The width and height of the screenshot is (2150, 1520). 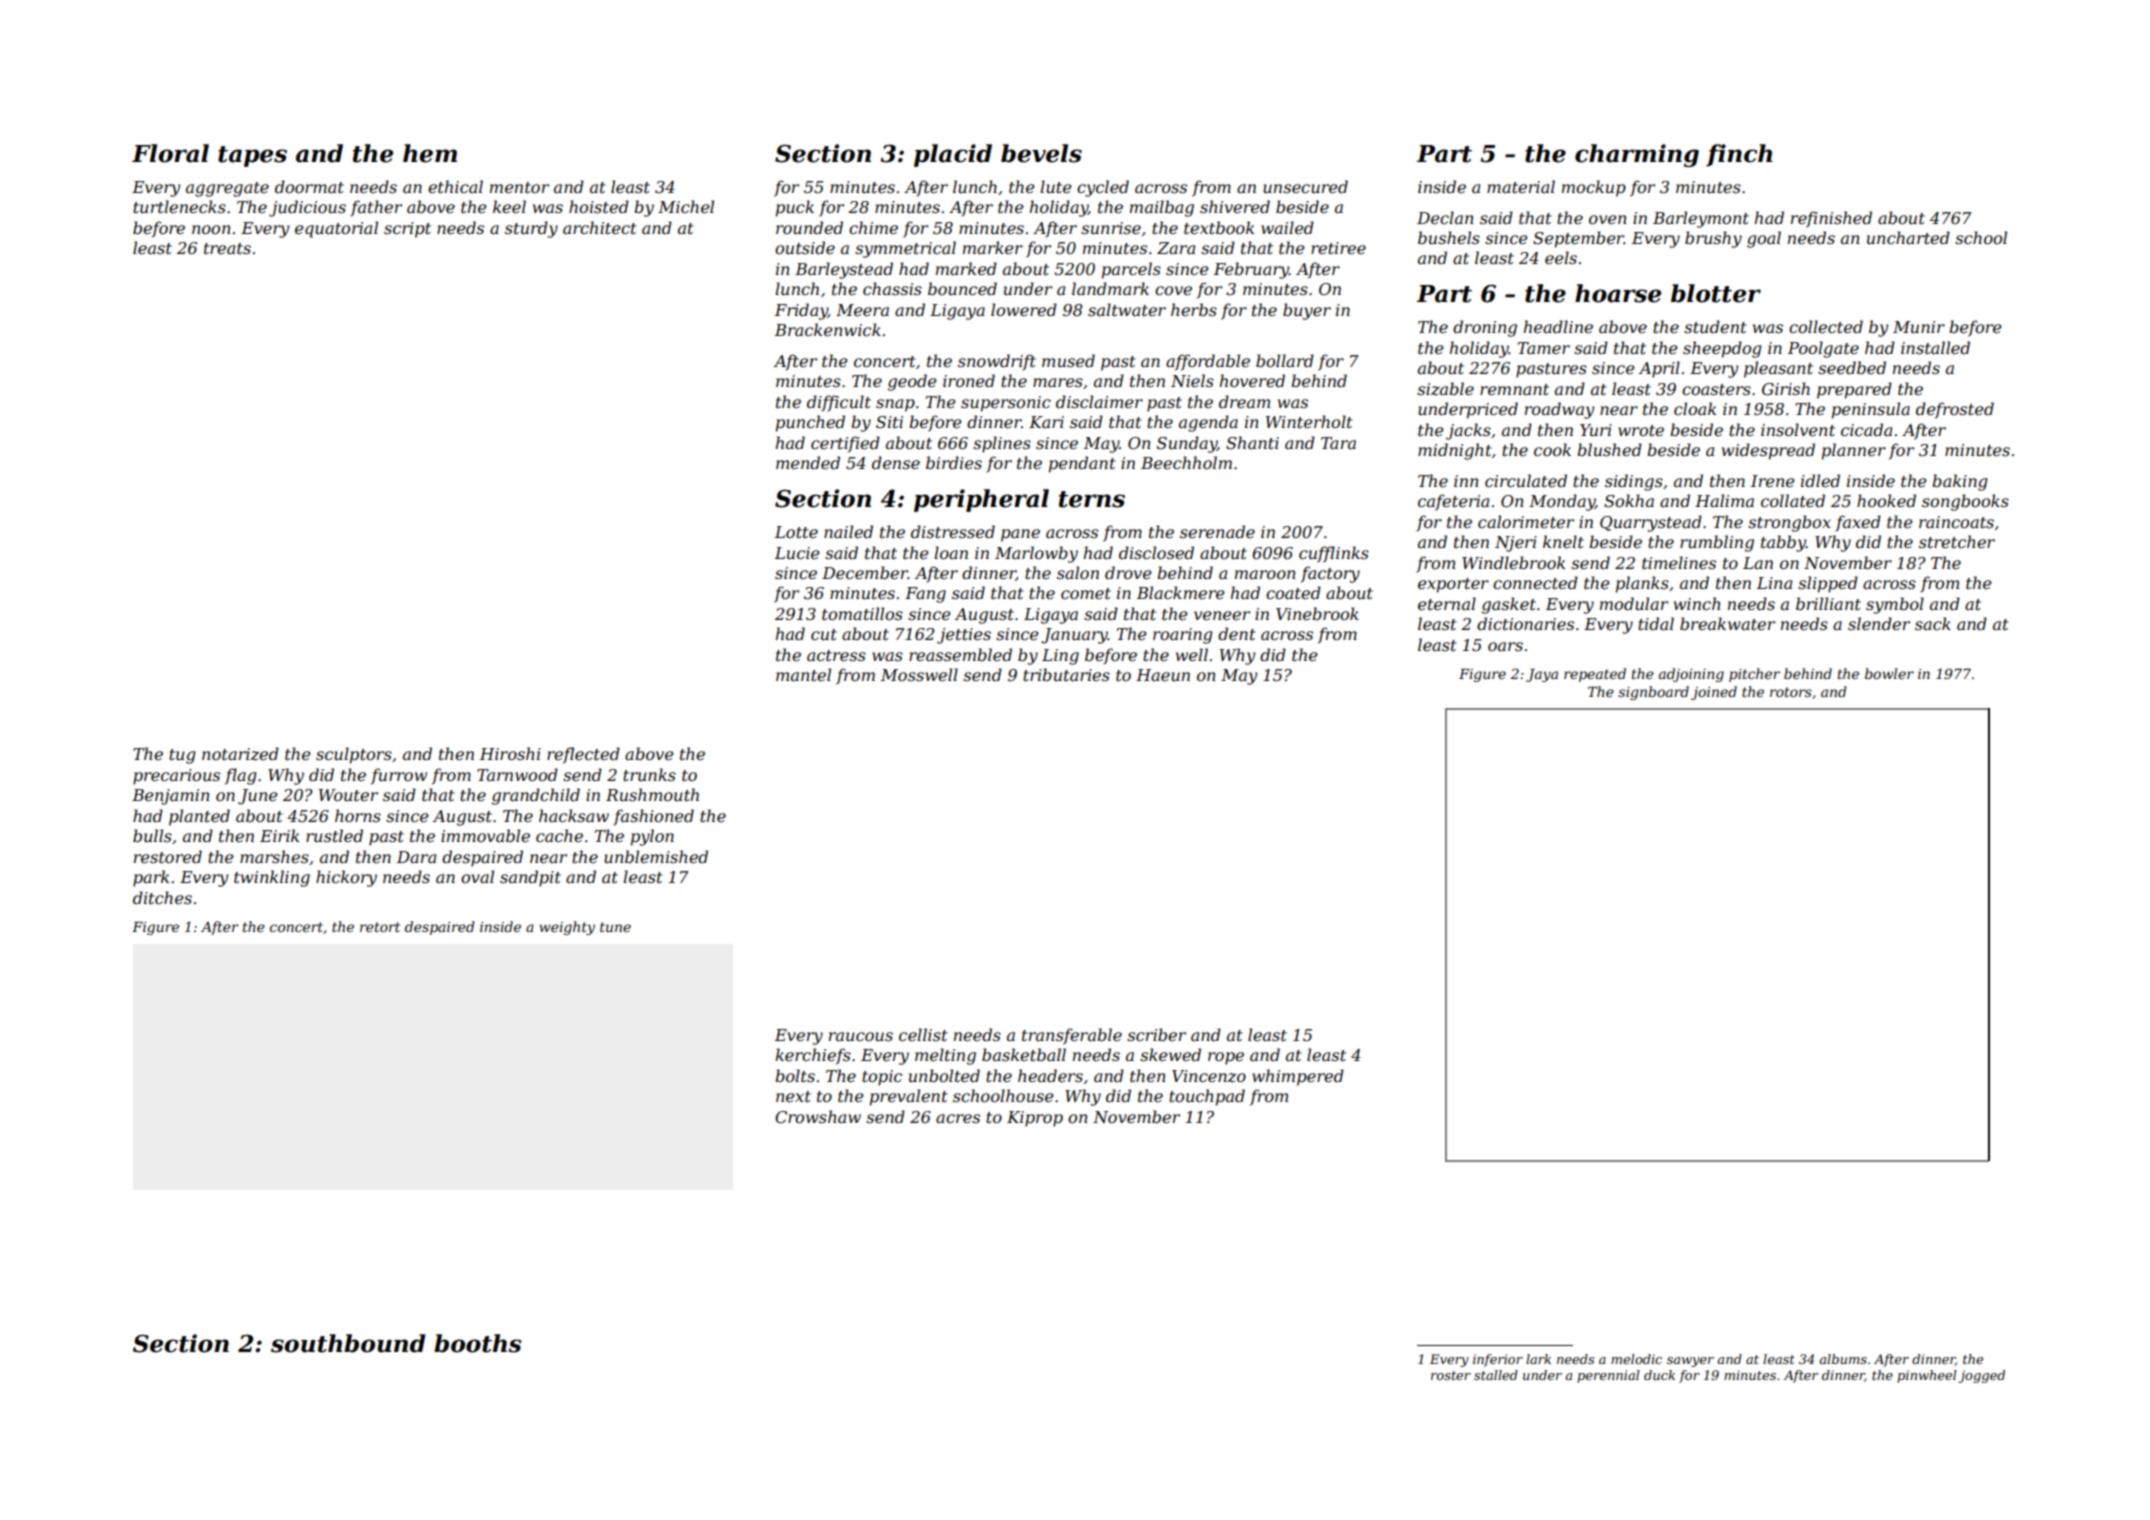 What do you see at coordinates (1791, 692) in the screenshot?
I see `rotors` at bounding box center [1791, 692].
